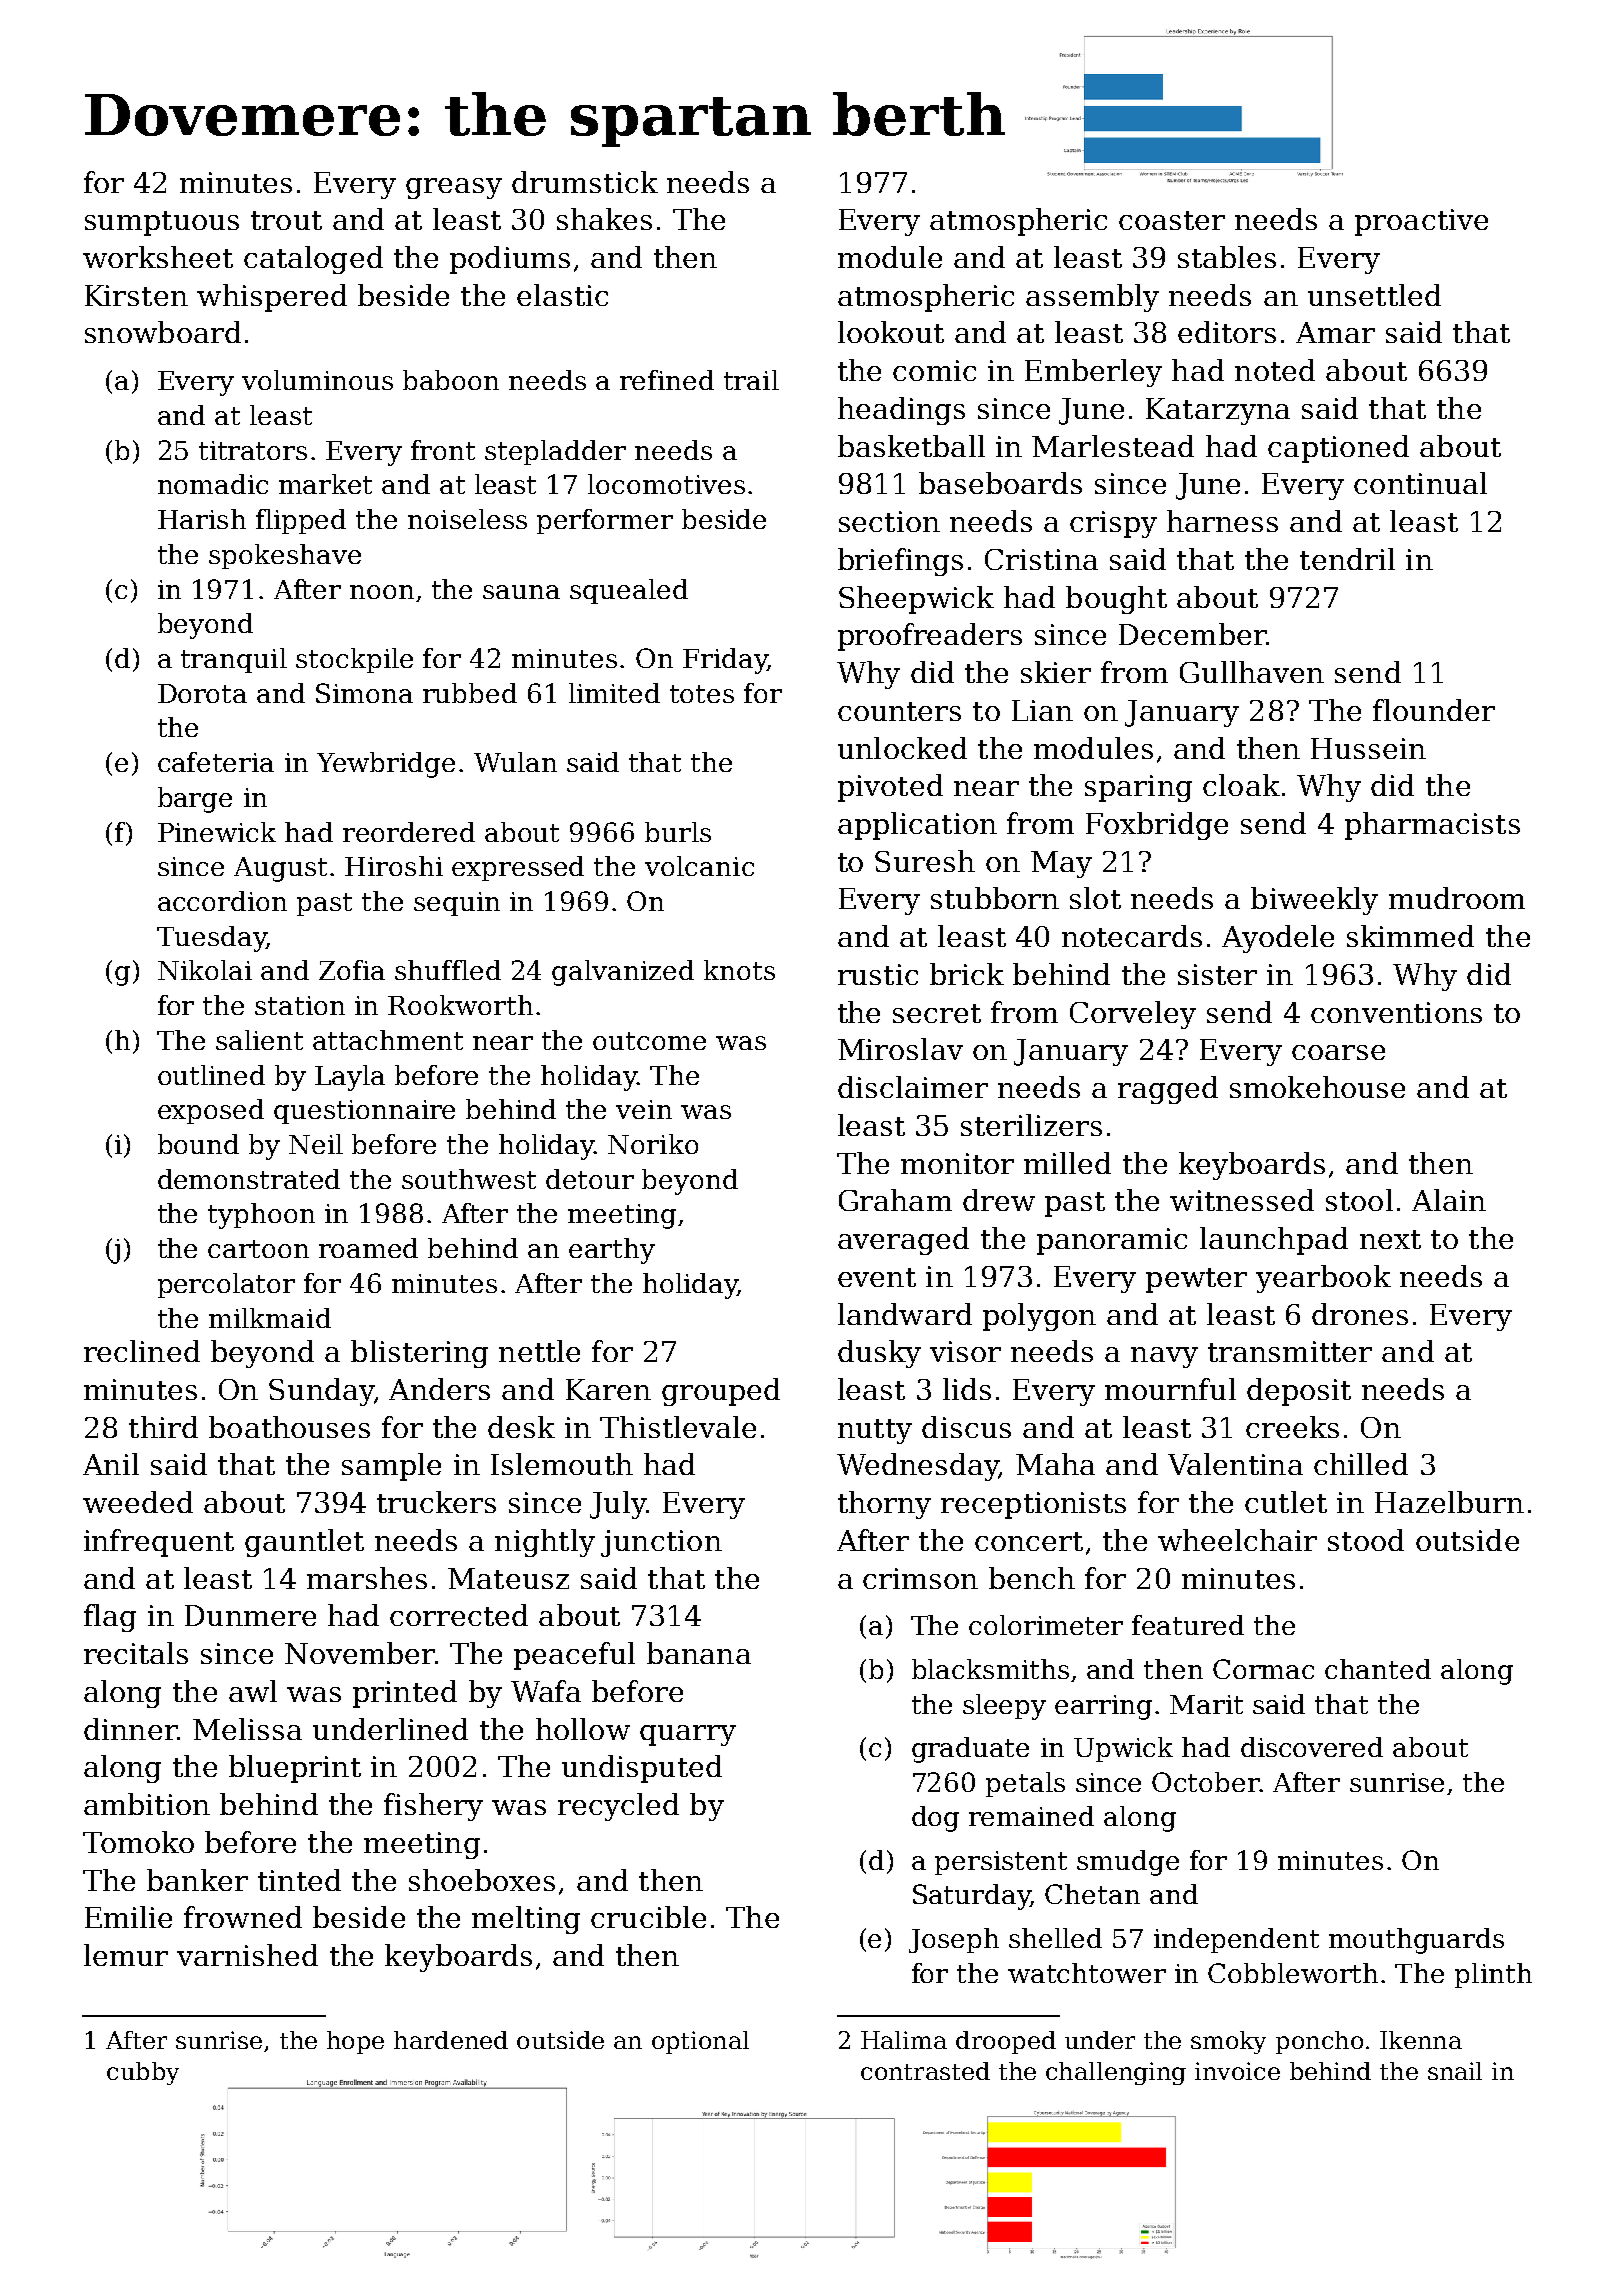 Image resolution: width=1620 pixels, height=2292 pixels. Describe the element at coordinates (574, 1656) in the image. I see `peaceful` at that location.
